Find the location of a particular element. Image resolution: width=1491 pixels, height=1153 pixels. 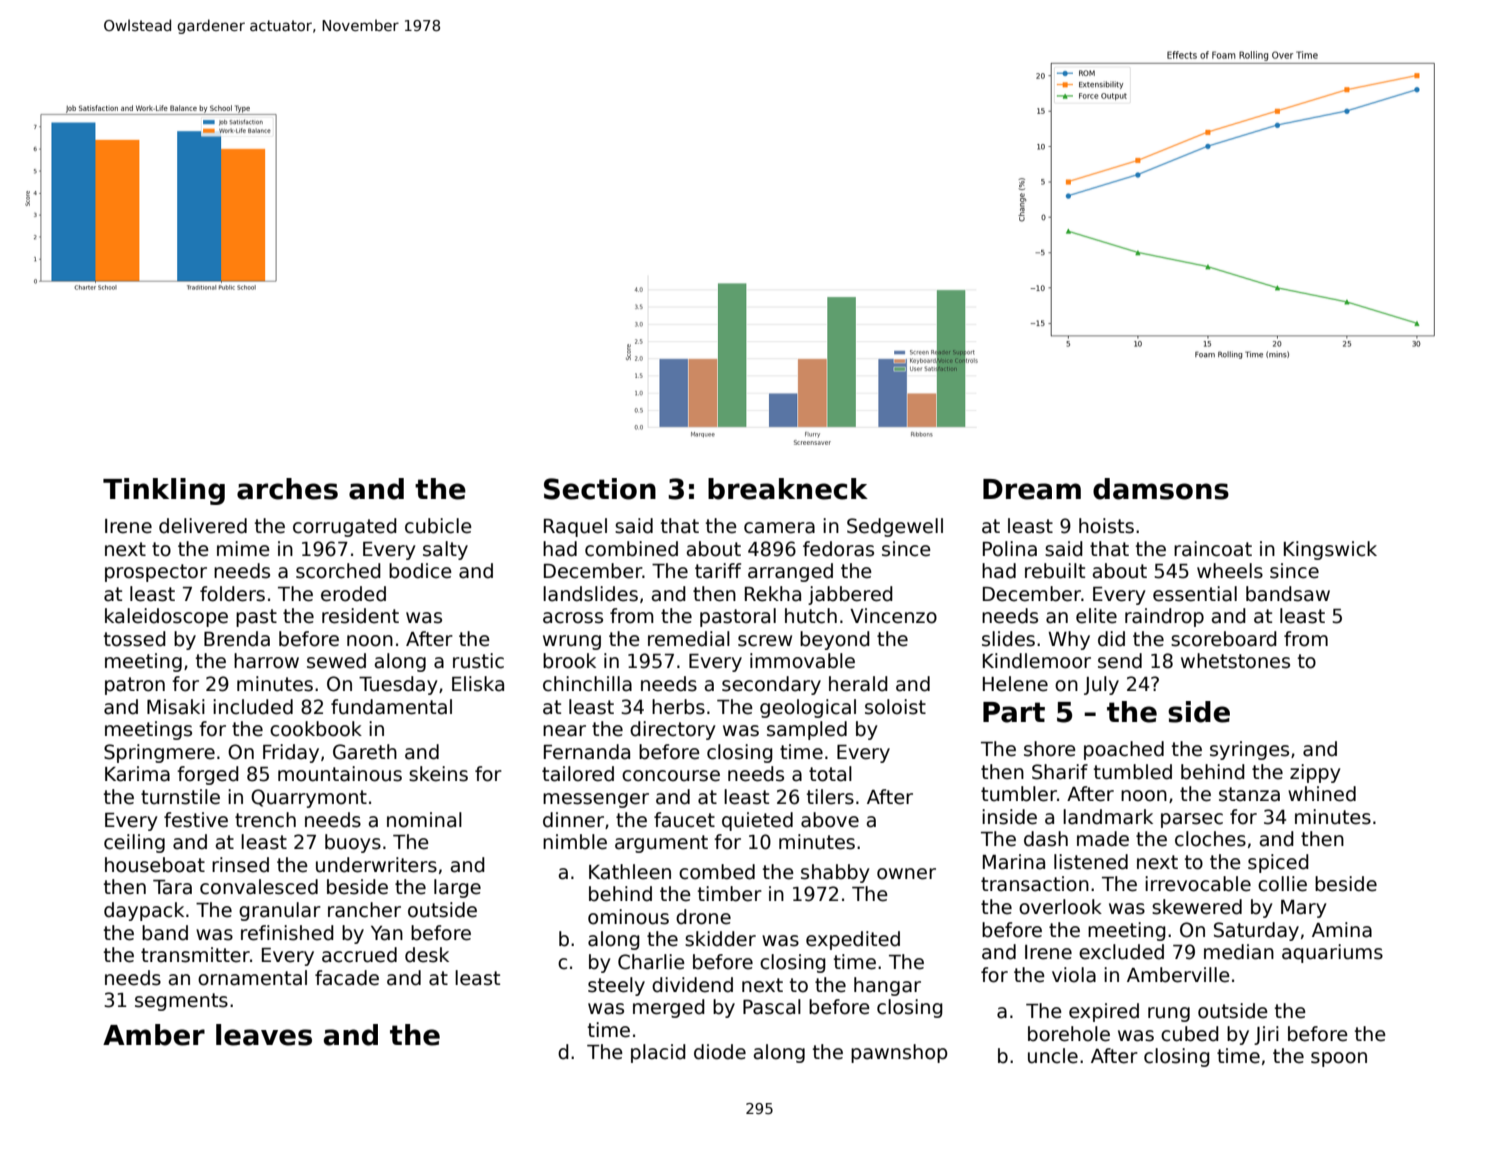

delivered is located at coordinates (203, 526).
